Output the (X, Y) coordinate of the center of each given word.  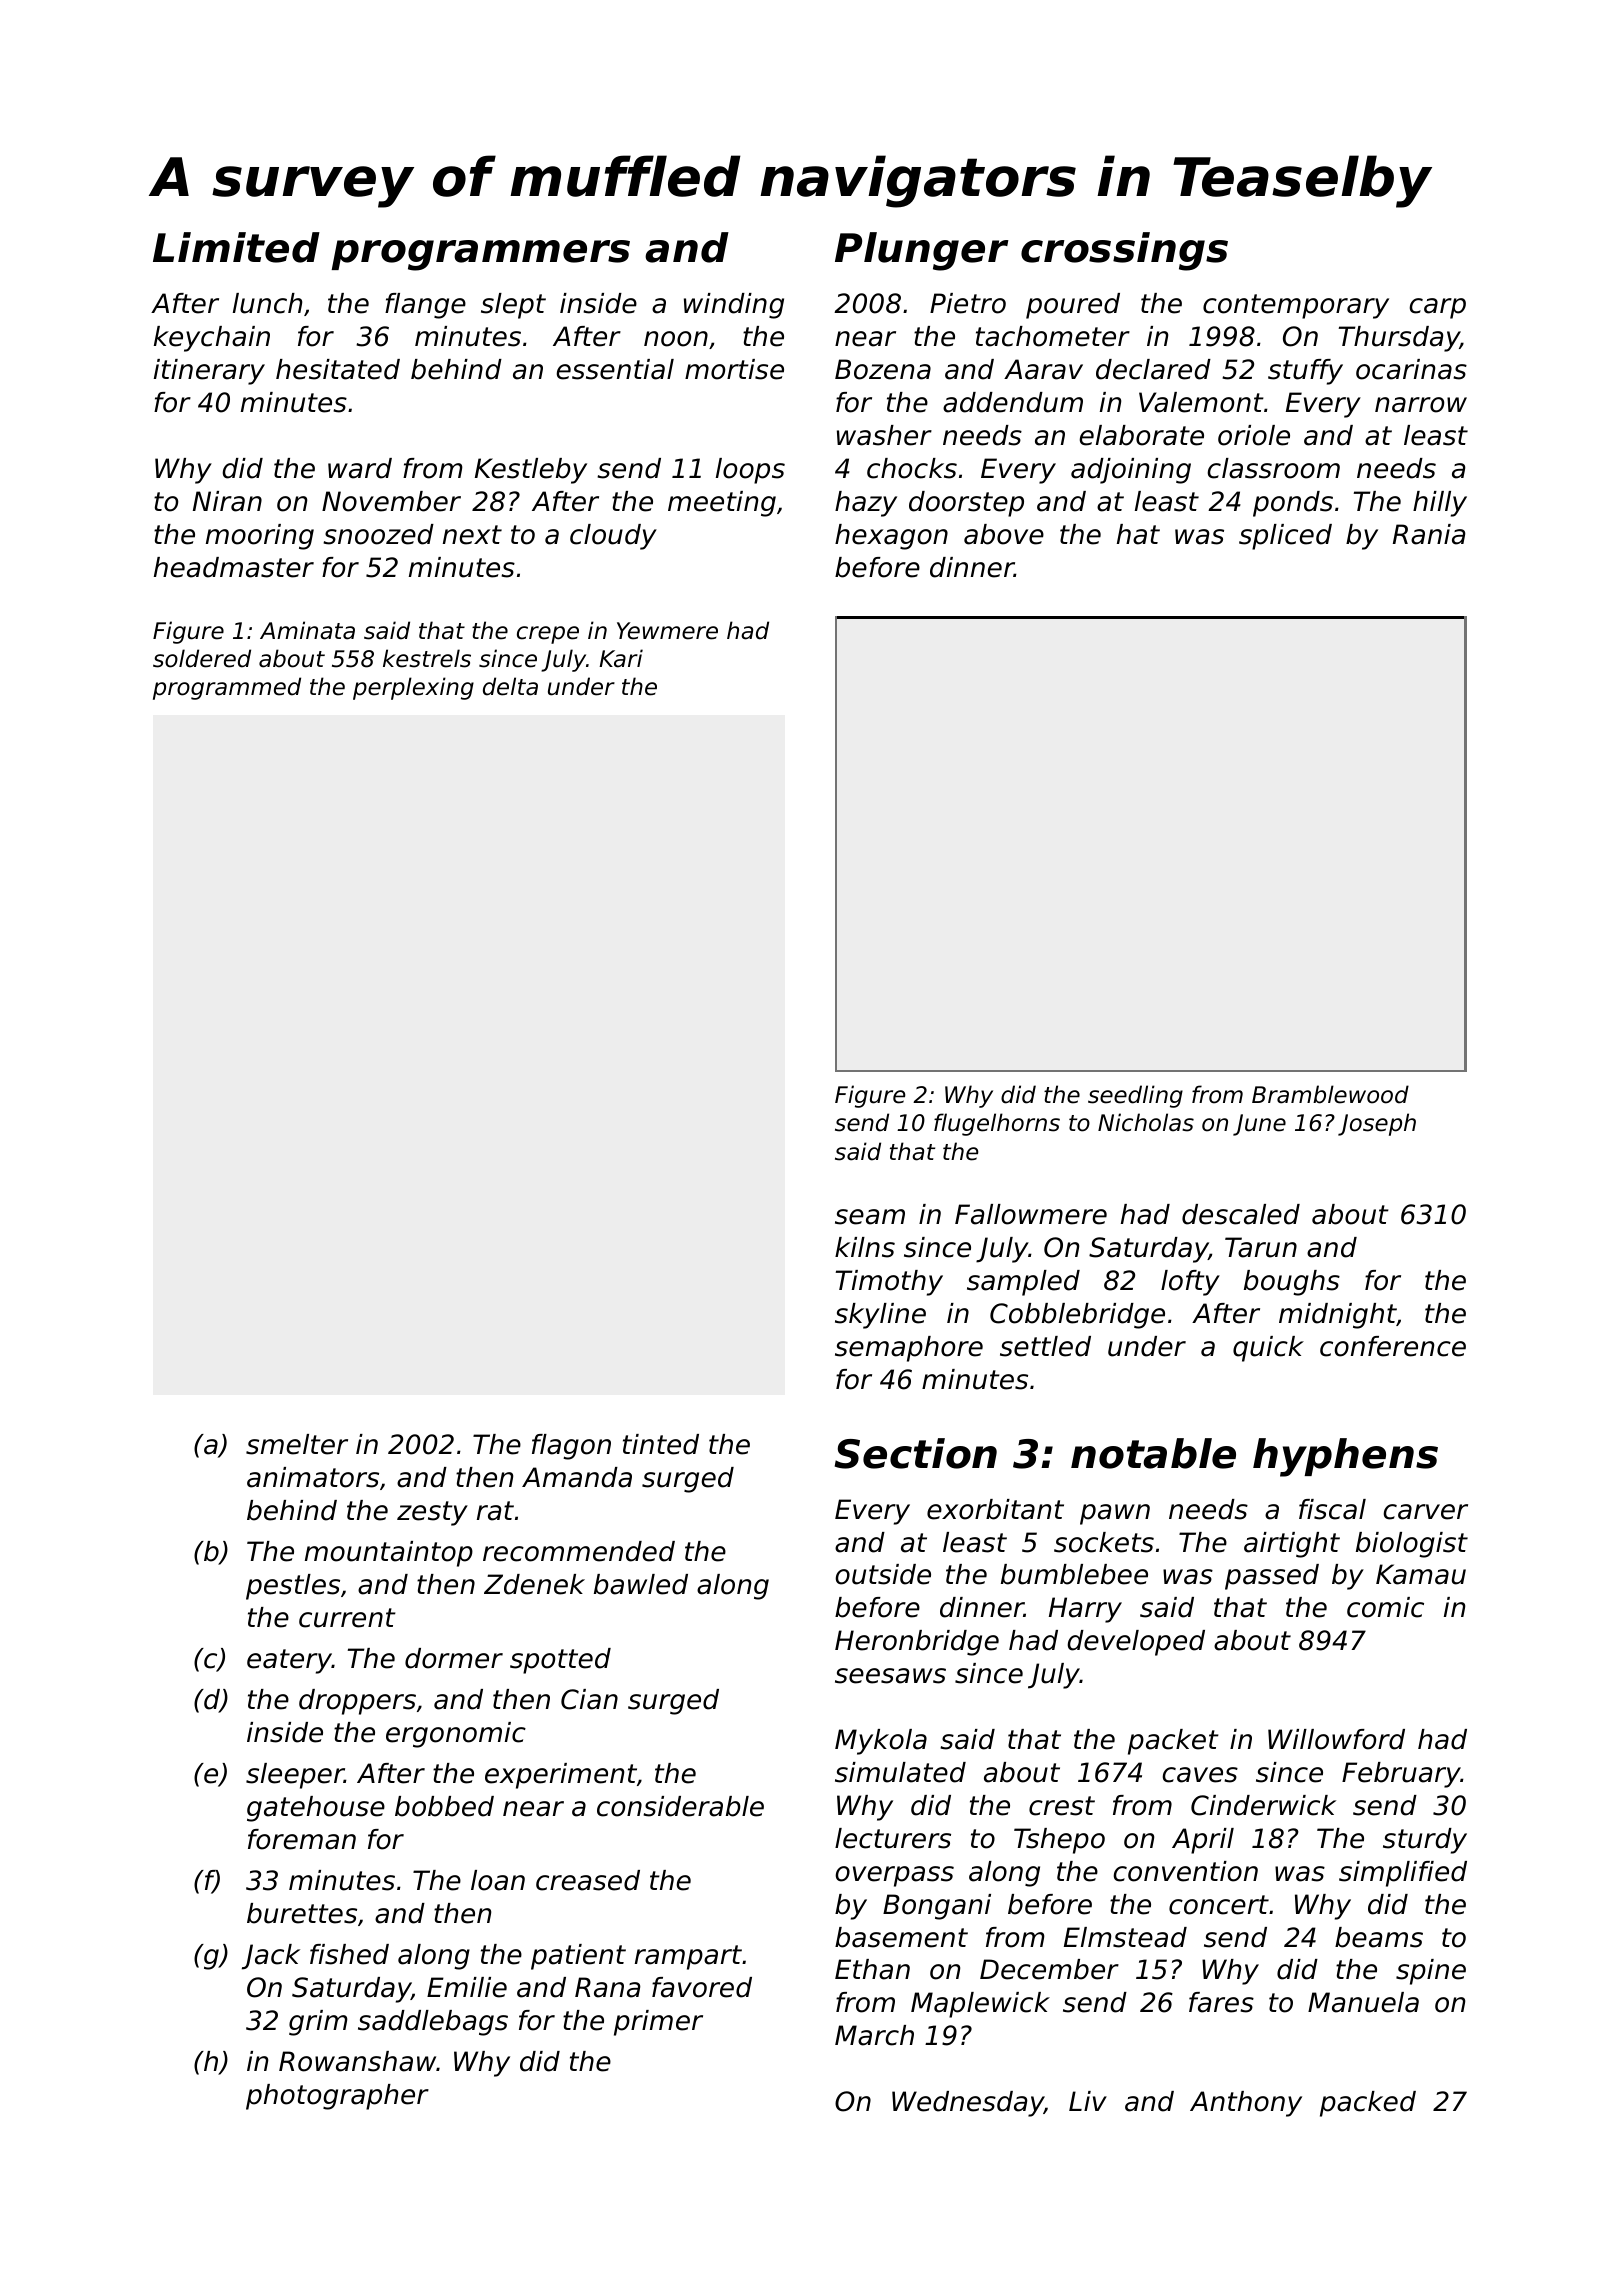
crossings (1124, 251)
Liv (1088, 2101)
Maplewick (980, 2005)
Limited (236, 247)
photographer (337, 2097)
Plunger (922, 251)
